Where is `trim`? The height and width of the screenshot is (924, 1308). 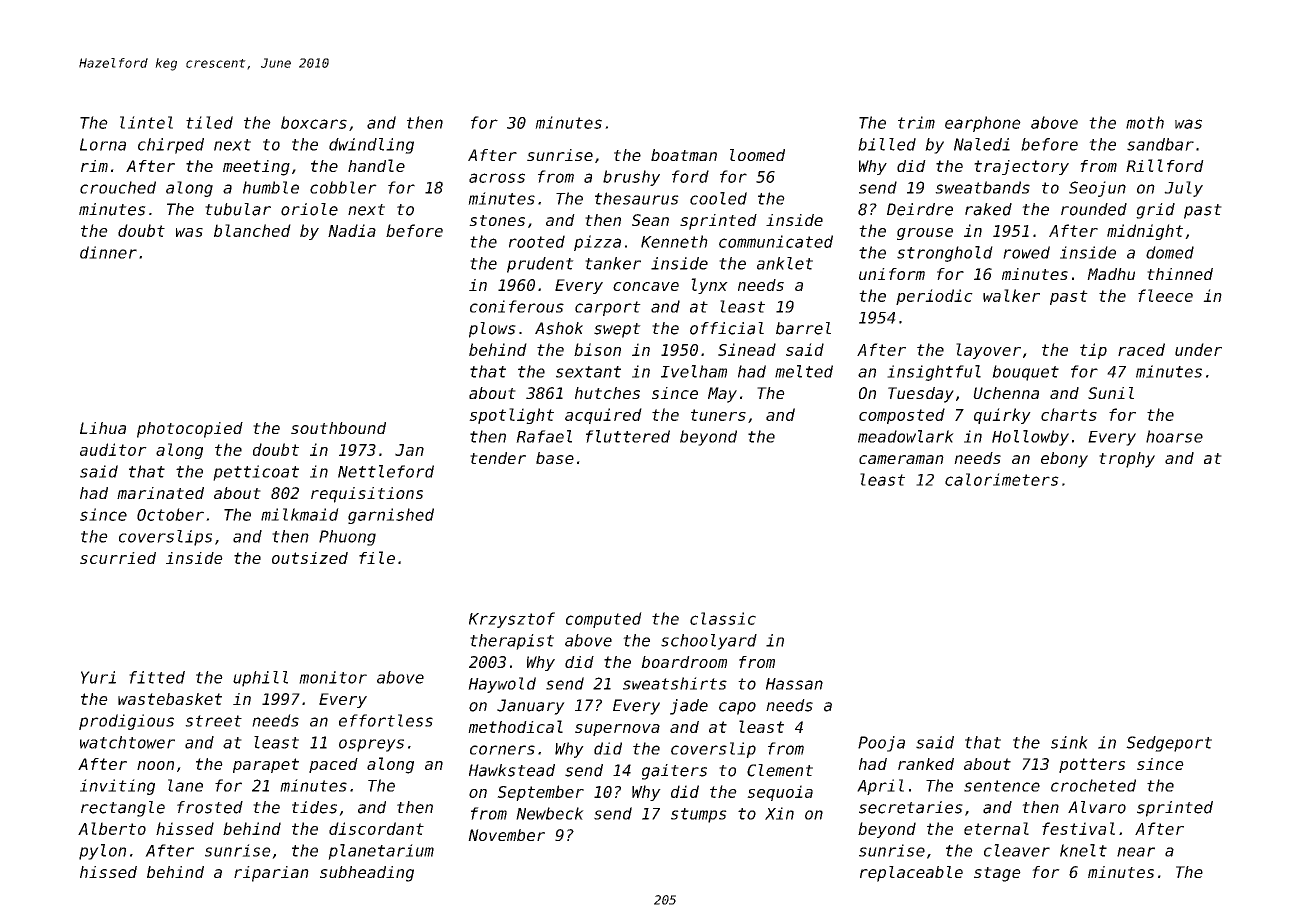 trim is located at coordinates (916, 122).
